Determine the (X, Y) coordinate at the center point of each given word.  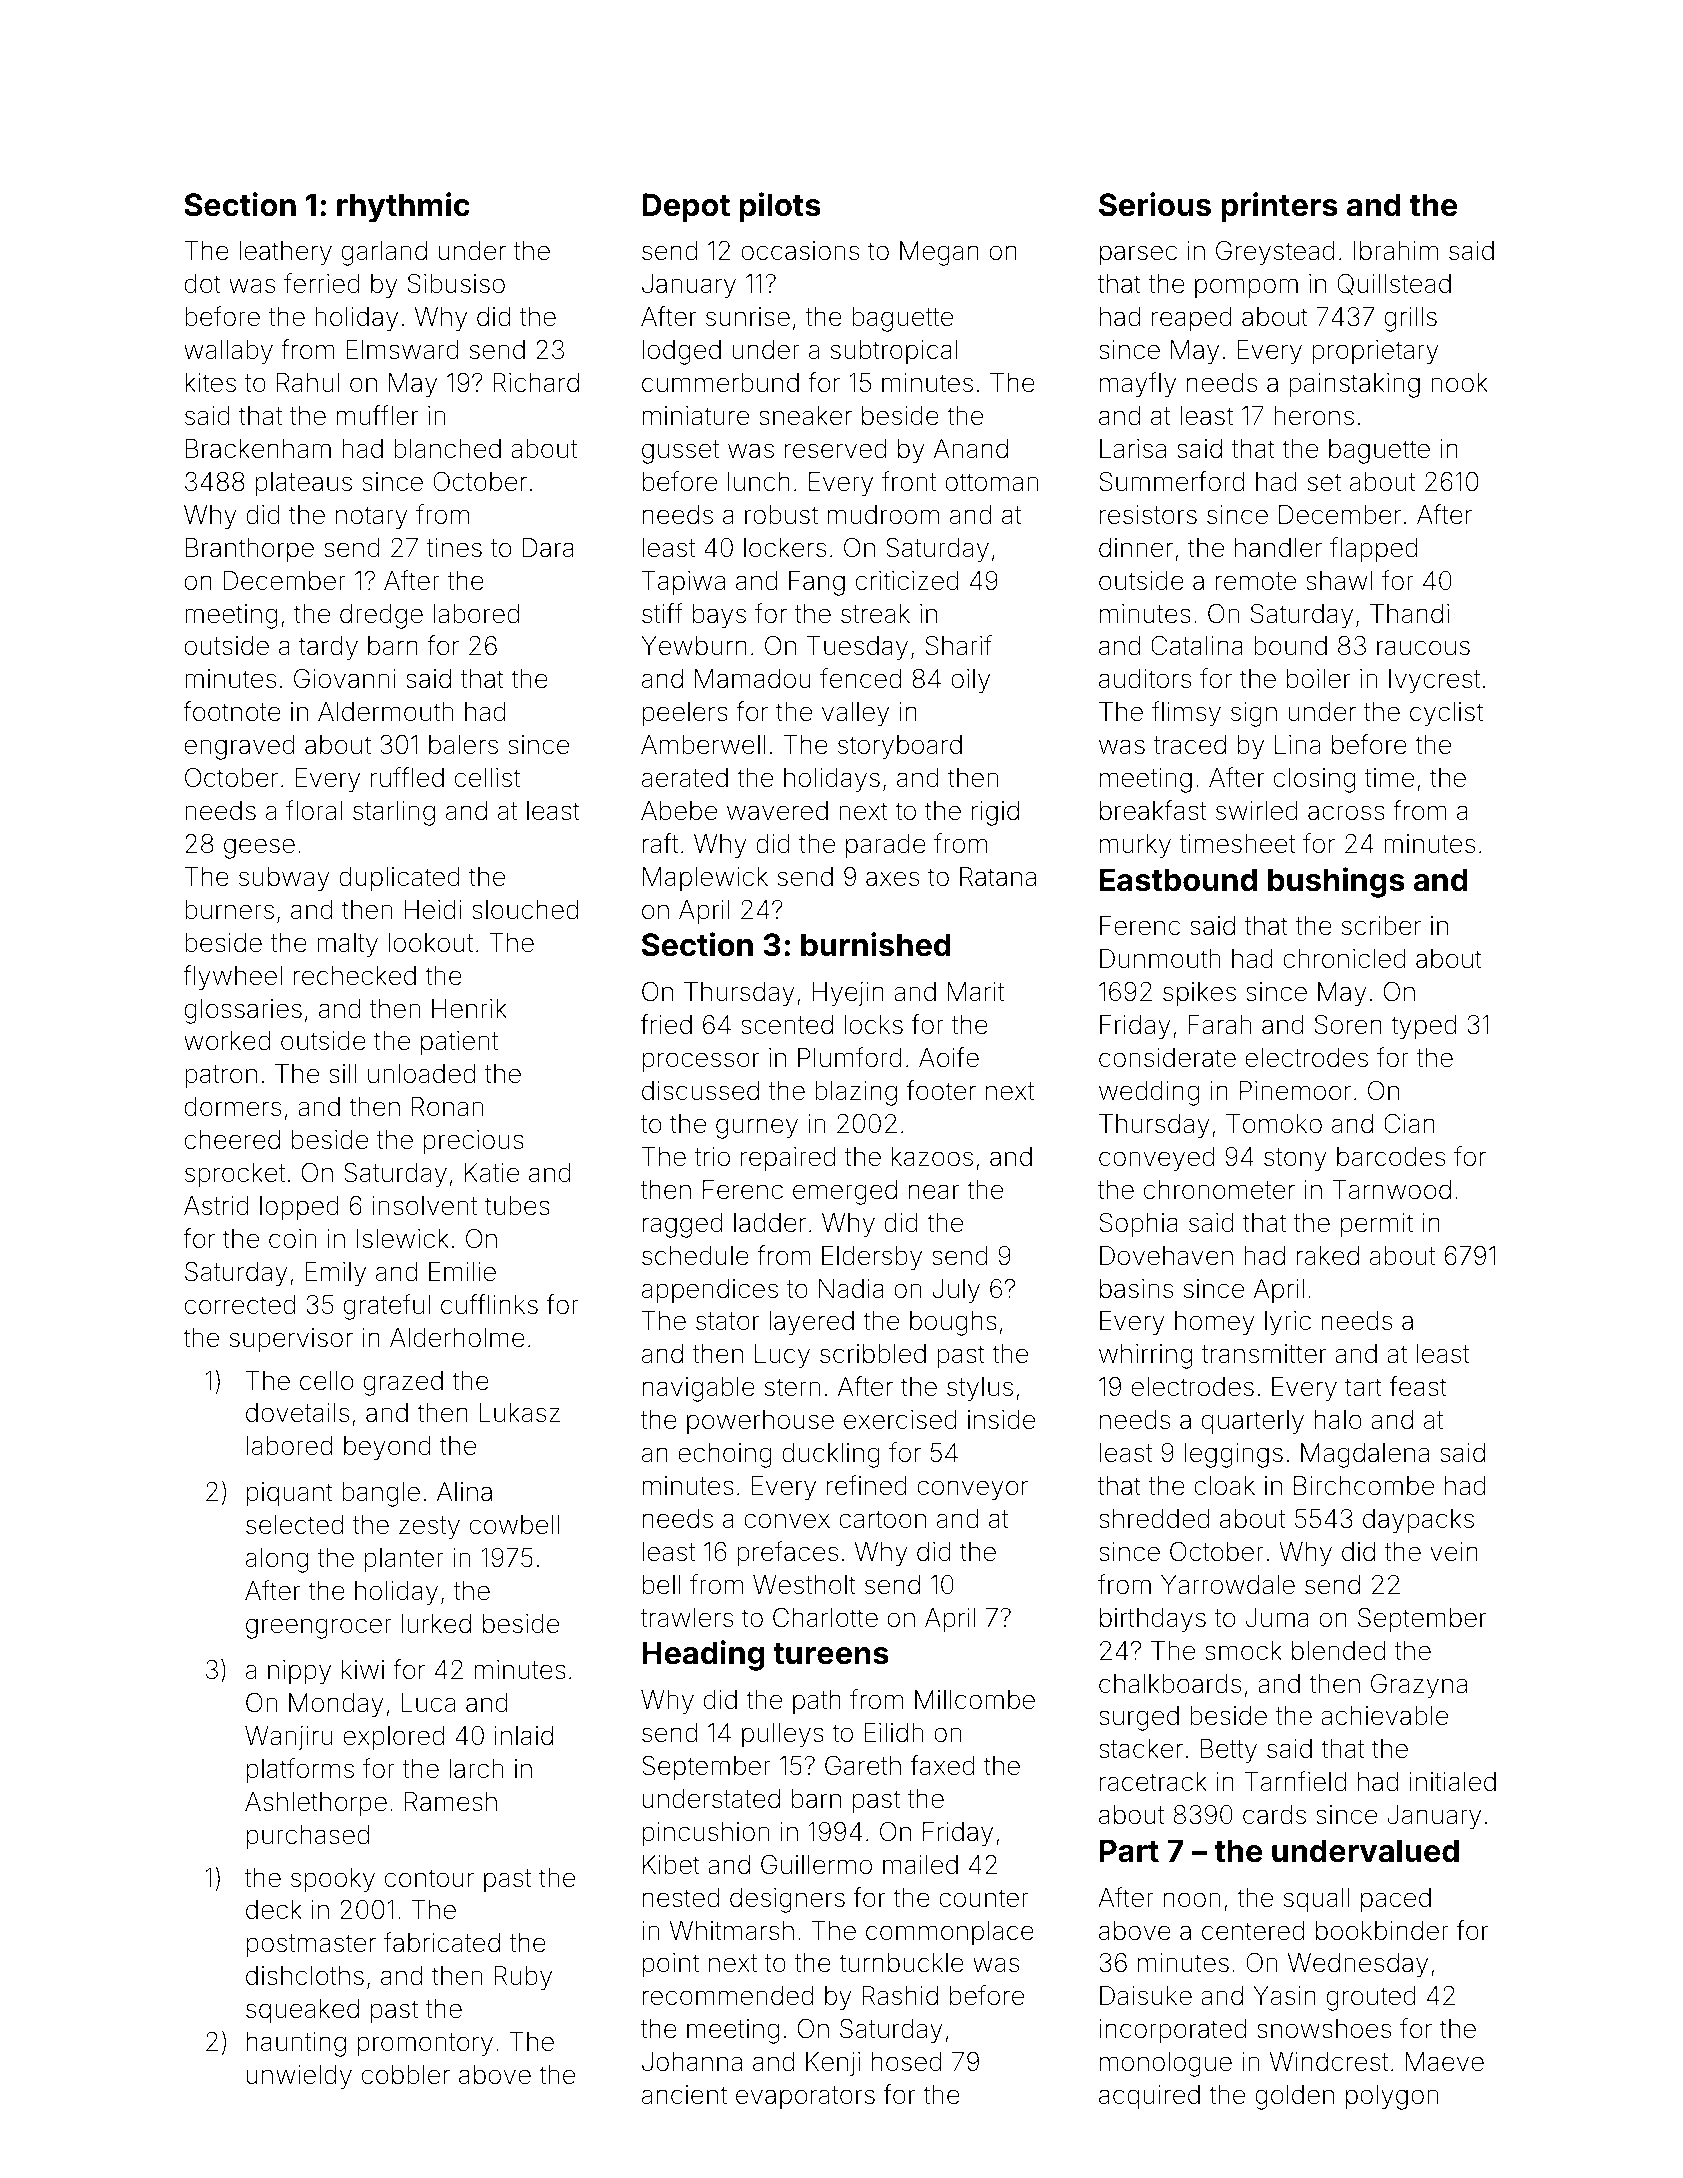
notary (372, 518)
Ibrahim (1396, 251)
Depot (686, 208)
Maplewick (705, 879)
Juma (1277, 1618)
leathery (285, 253)
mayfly (1138, 385)
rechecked (355, 976)
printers (1279, 207)
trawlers (686, 1618)
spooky (333, 1880)
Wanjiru (288, 1738)
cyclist (1446, 714)
